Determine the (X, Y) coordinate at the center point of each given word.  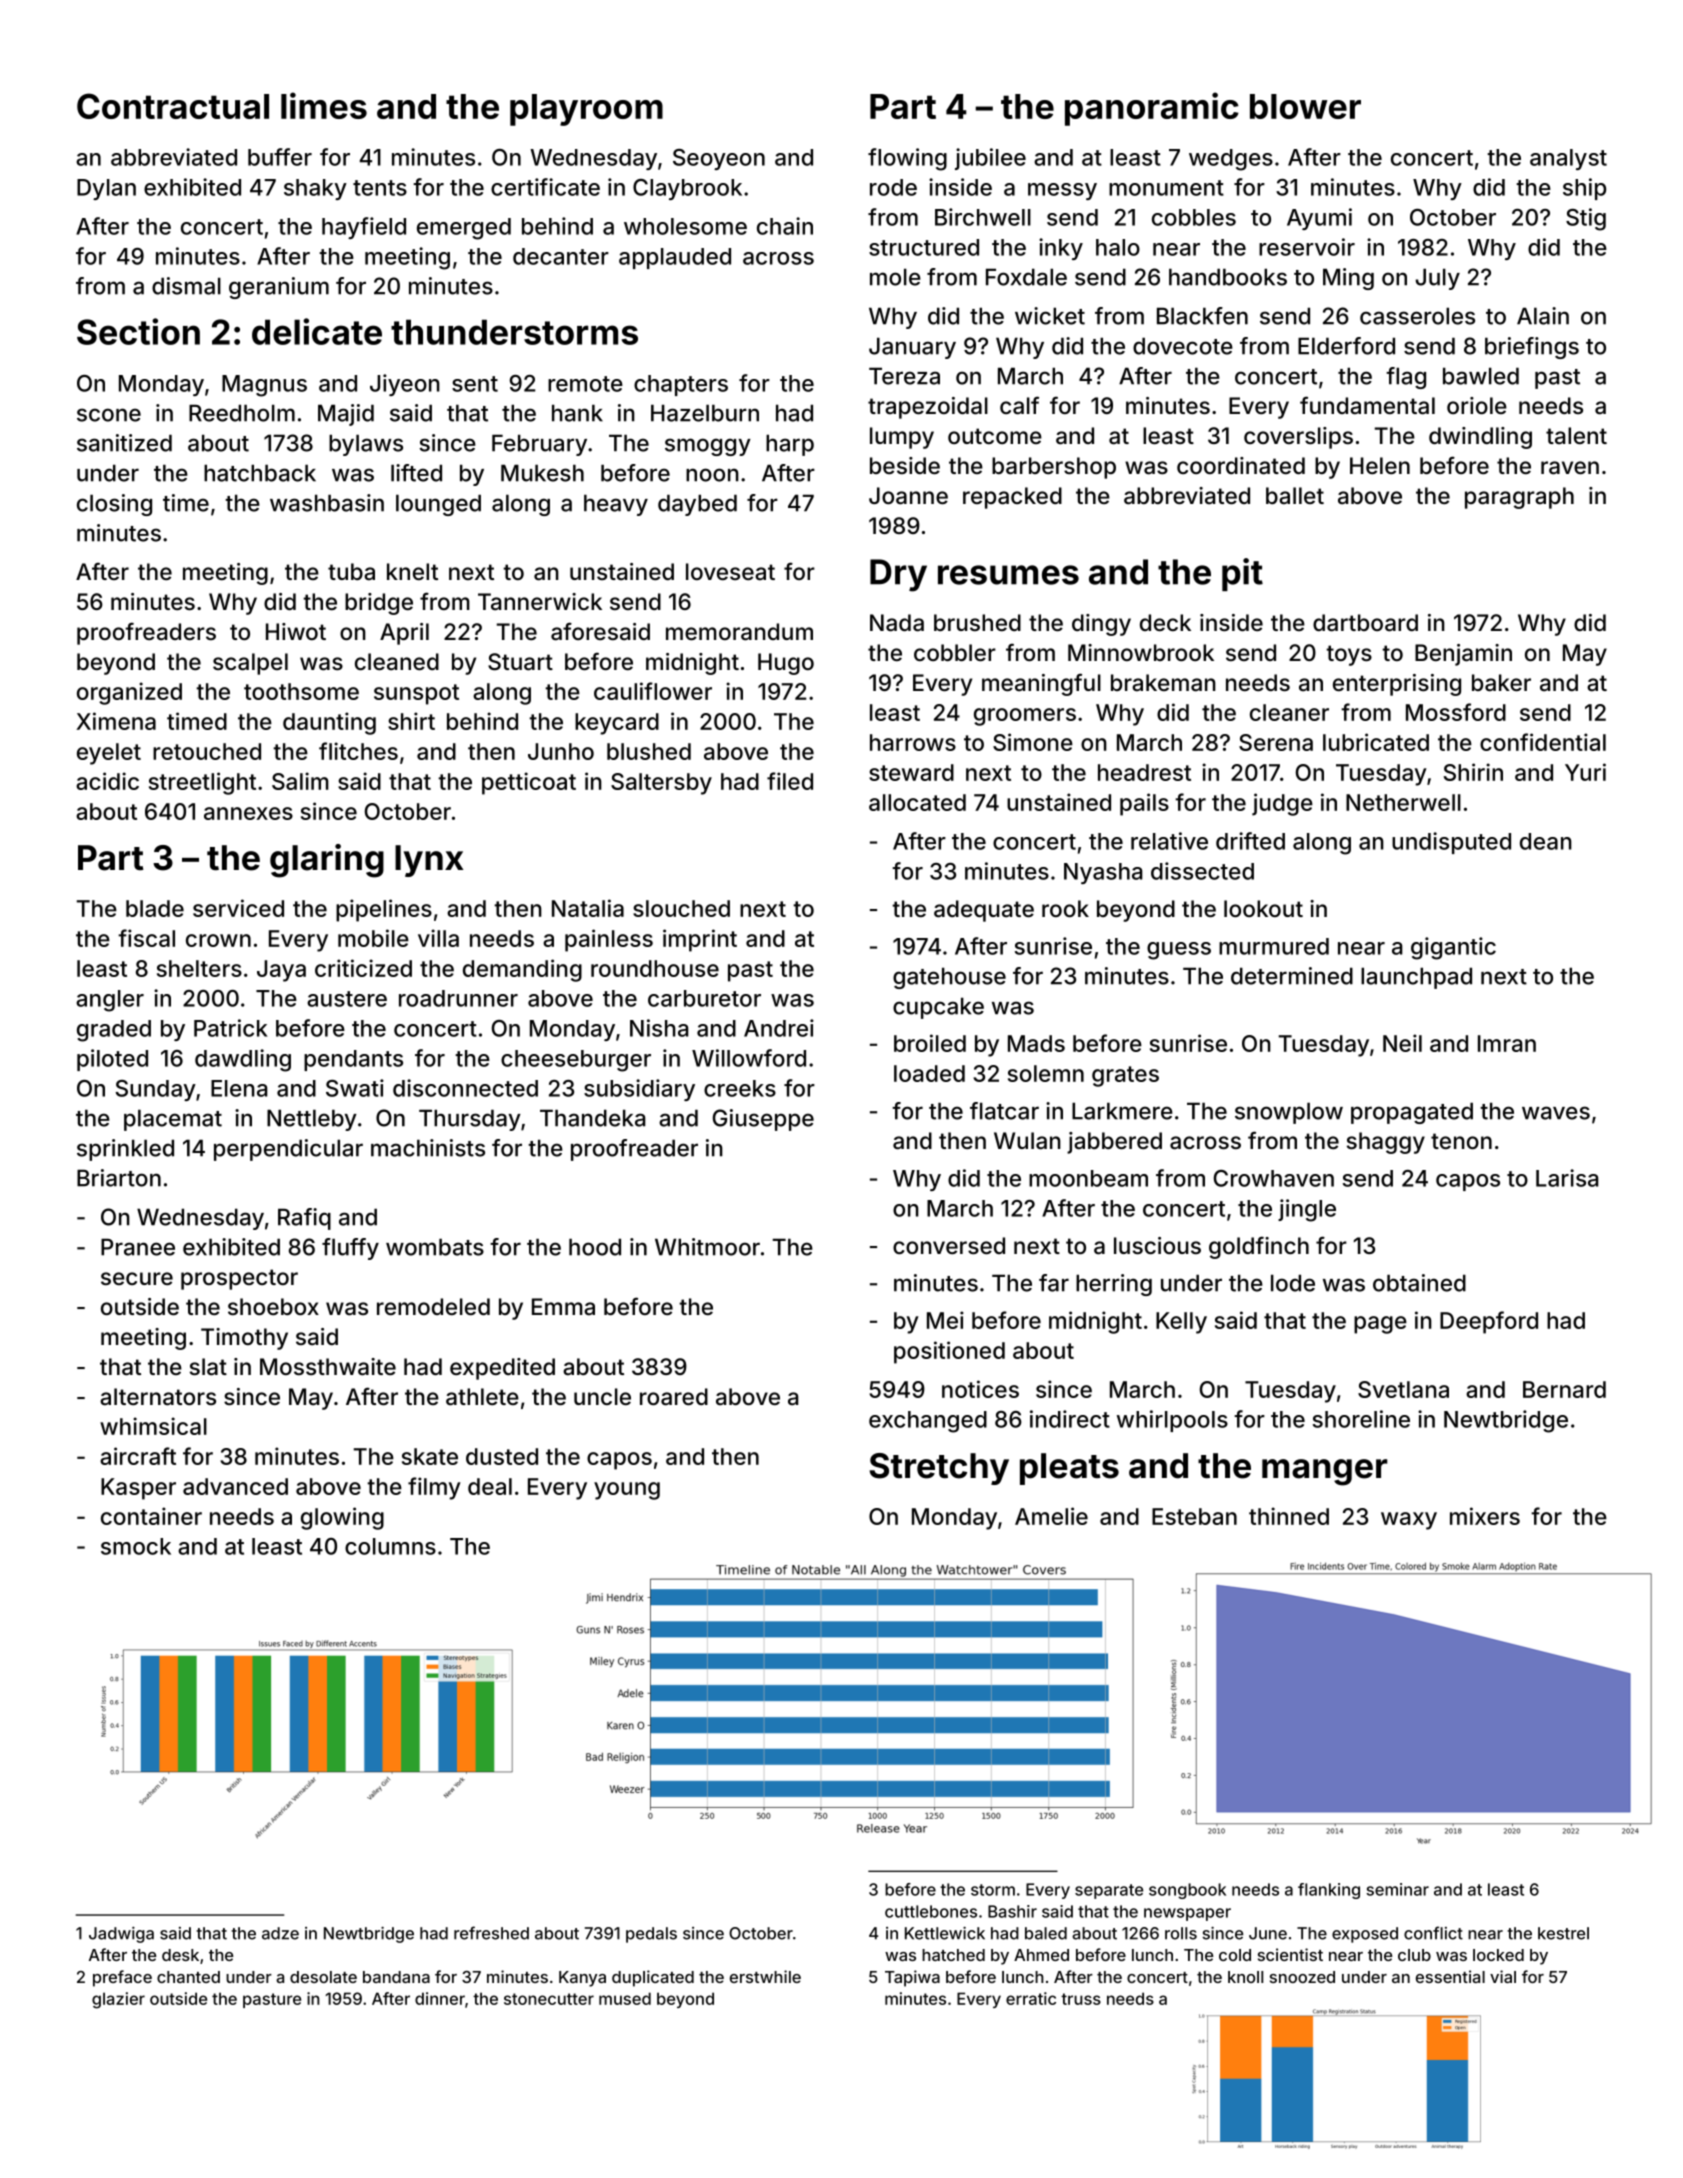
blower (1305, 106)
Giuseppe (763, 1120)
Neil (1402, 1043)
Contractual (173, 106)
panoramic (1152, 109)
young (627, 1491)
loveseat (730, 572)
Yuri (1585, 772)
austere (347, 999)
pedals (651, 1935)
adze (280, 1933)
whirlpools (1172, 1421)
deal (490, 1486)
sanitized (124, 443)
